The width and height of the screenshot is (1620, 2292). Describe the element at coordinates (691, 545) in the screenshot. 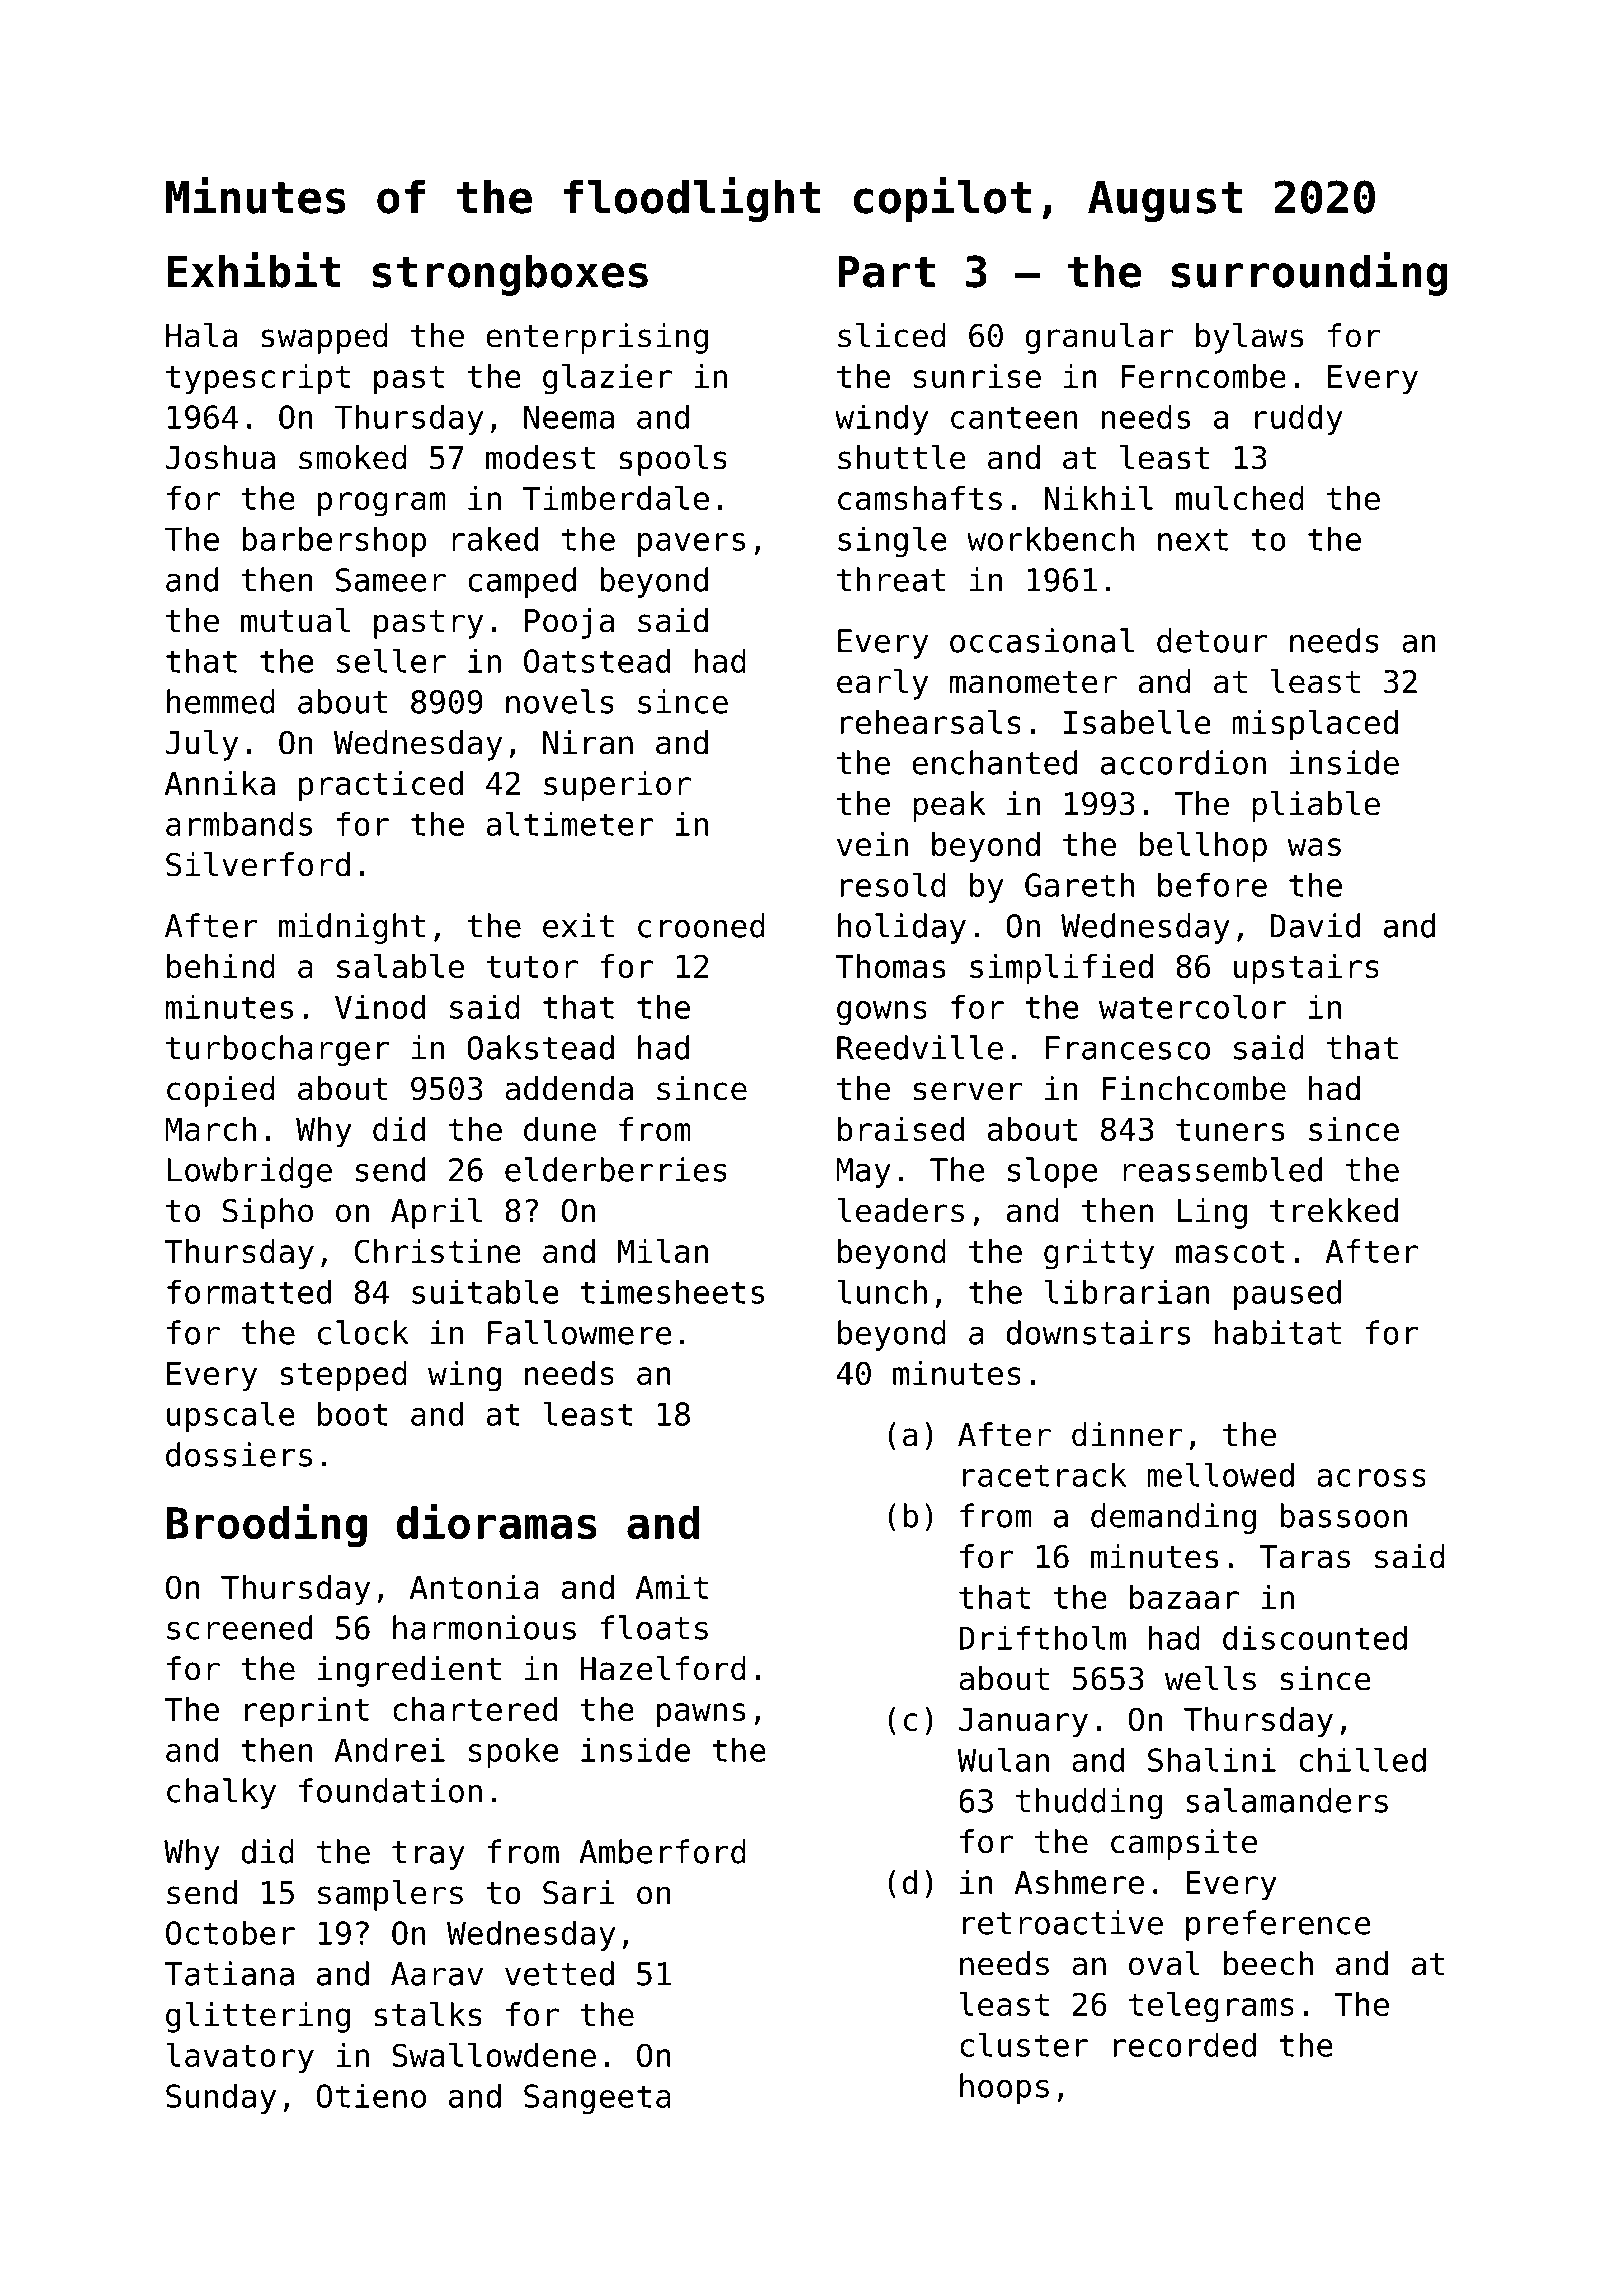

I see `pavers` at that location.
